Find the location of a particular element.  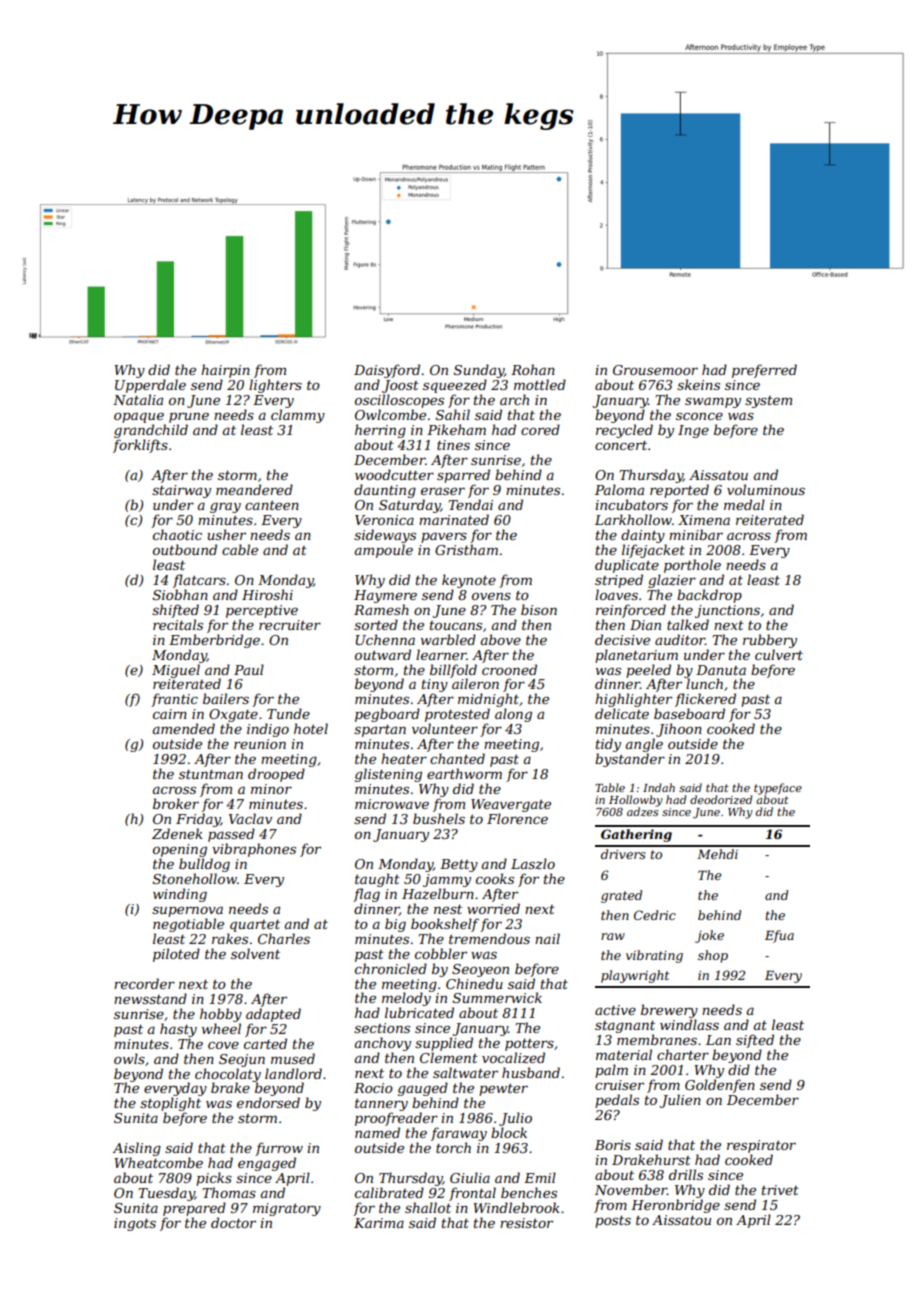

quartet is located at coordinates (255, 926).
